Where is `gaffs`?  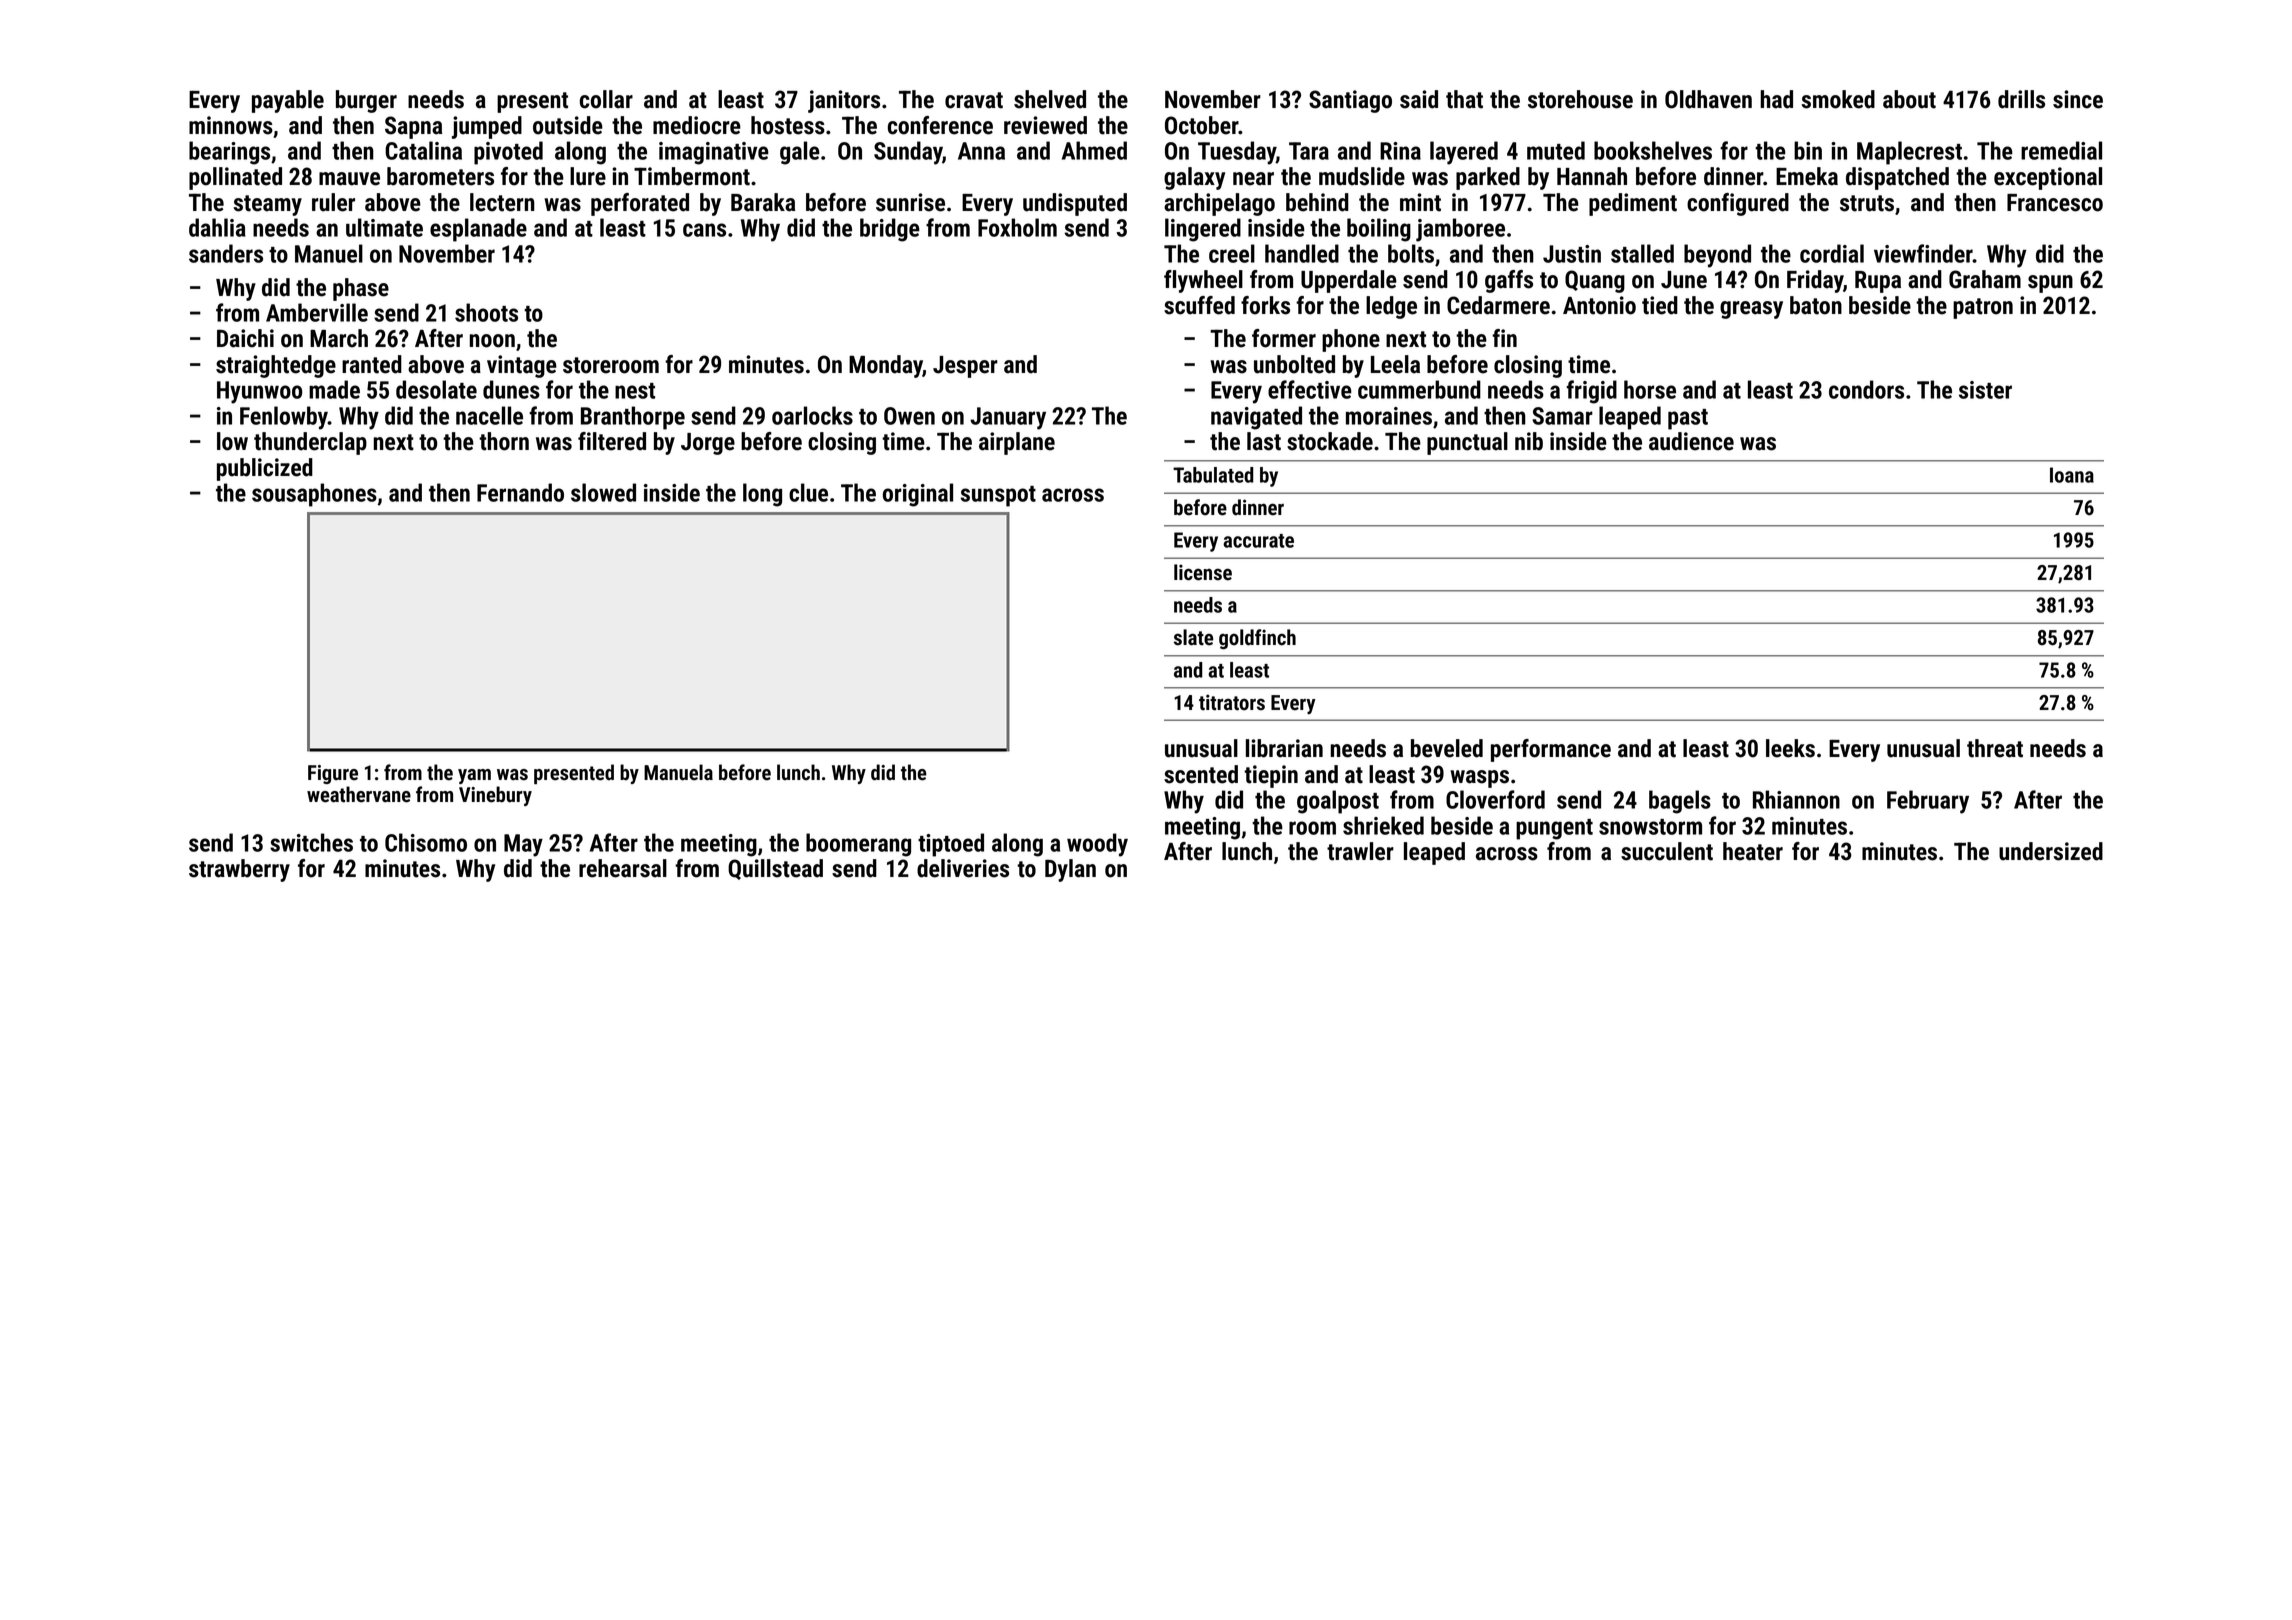
gaffs is located at coordinates (1509, 281).
